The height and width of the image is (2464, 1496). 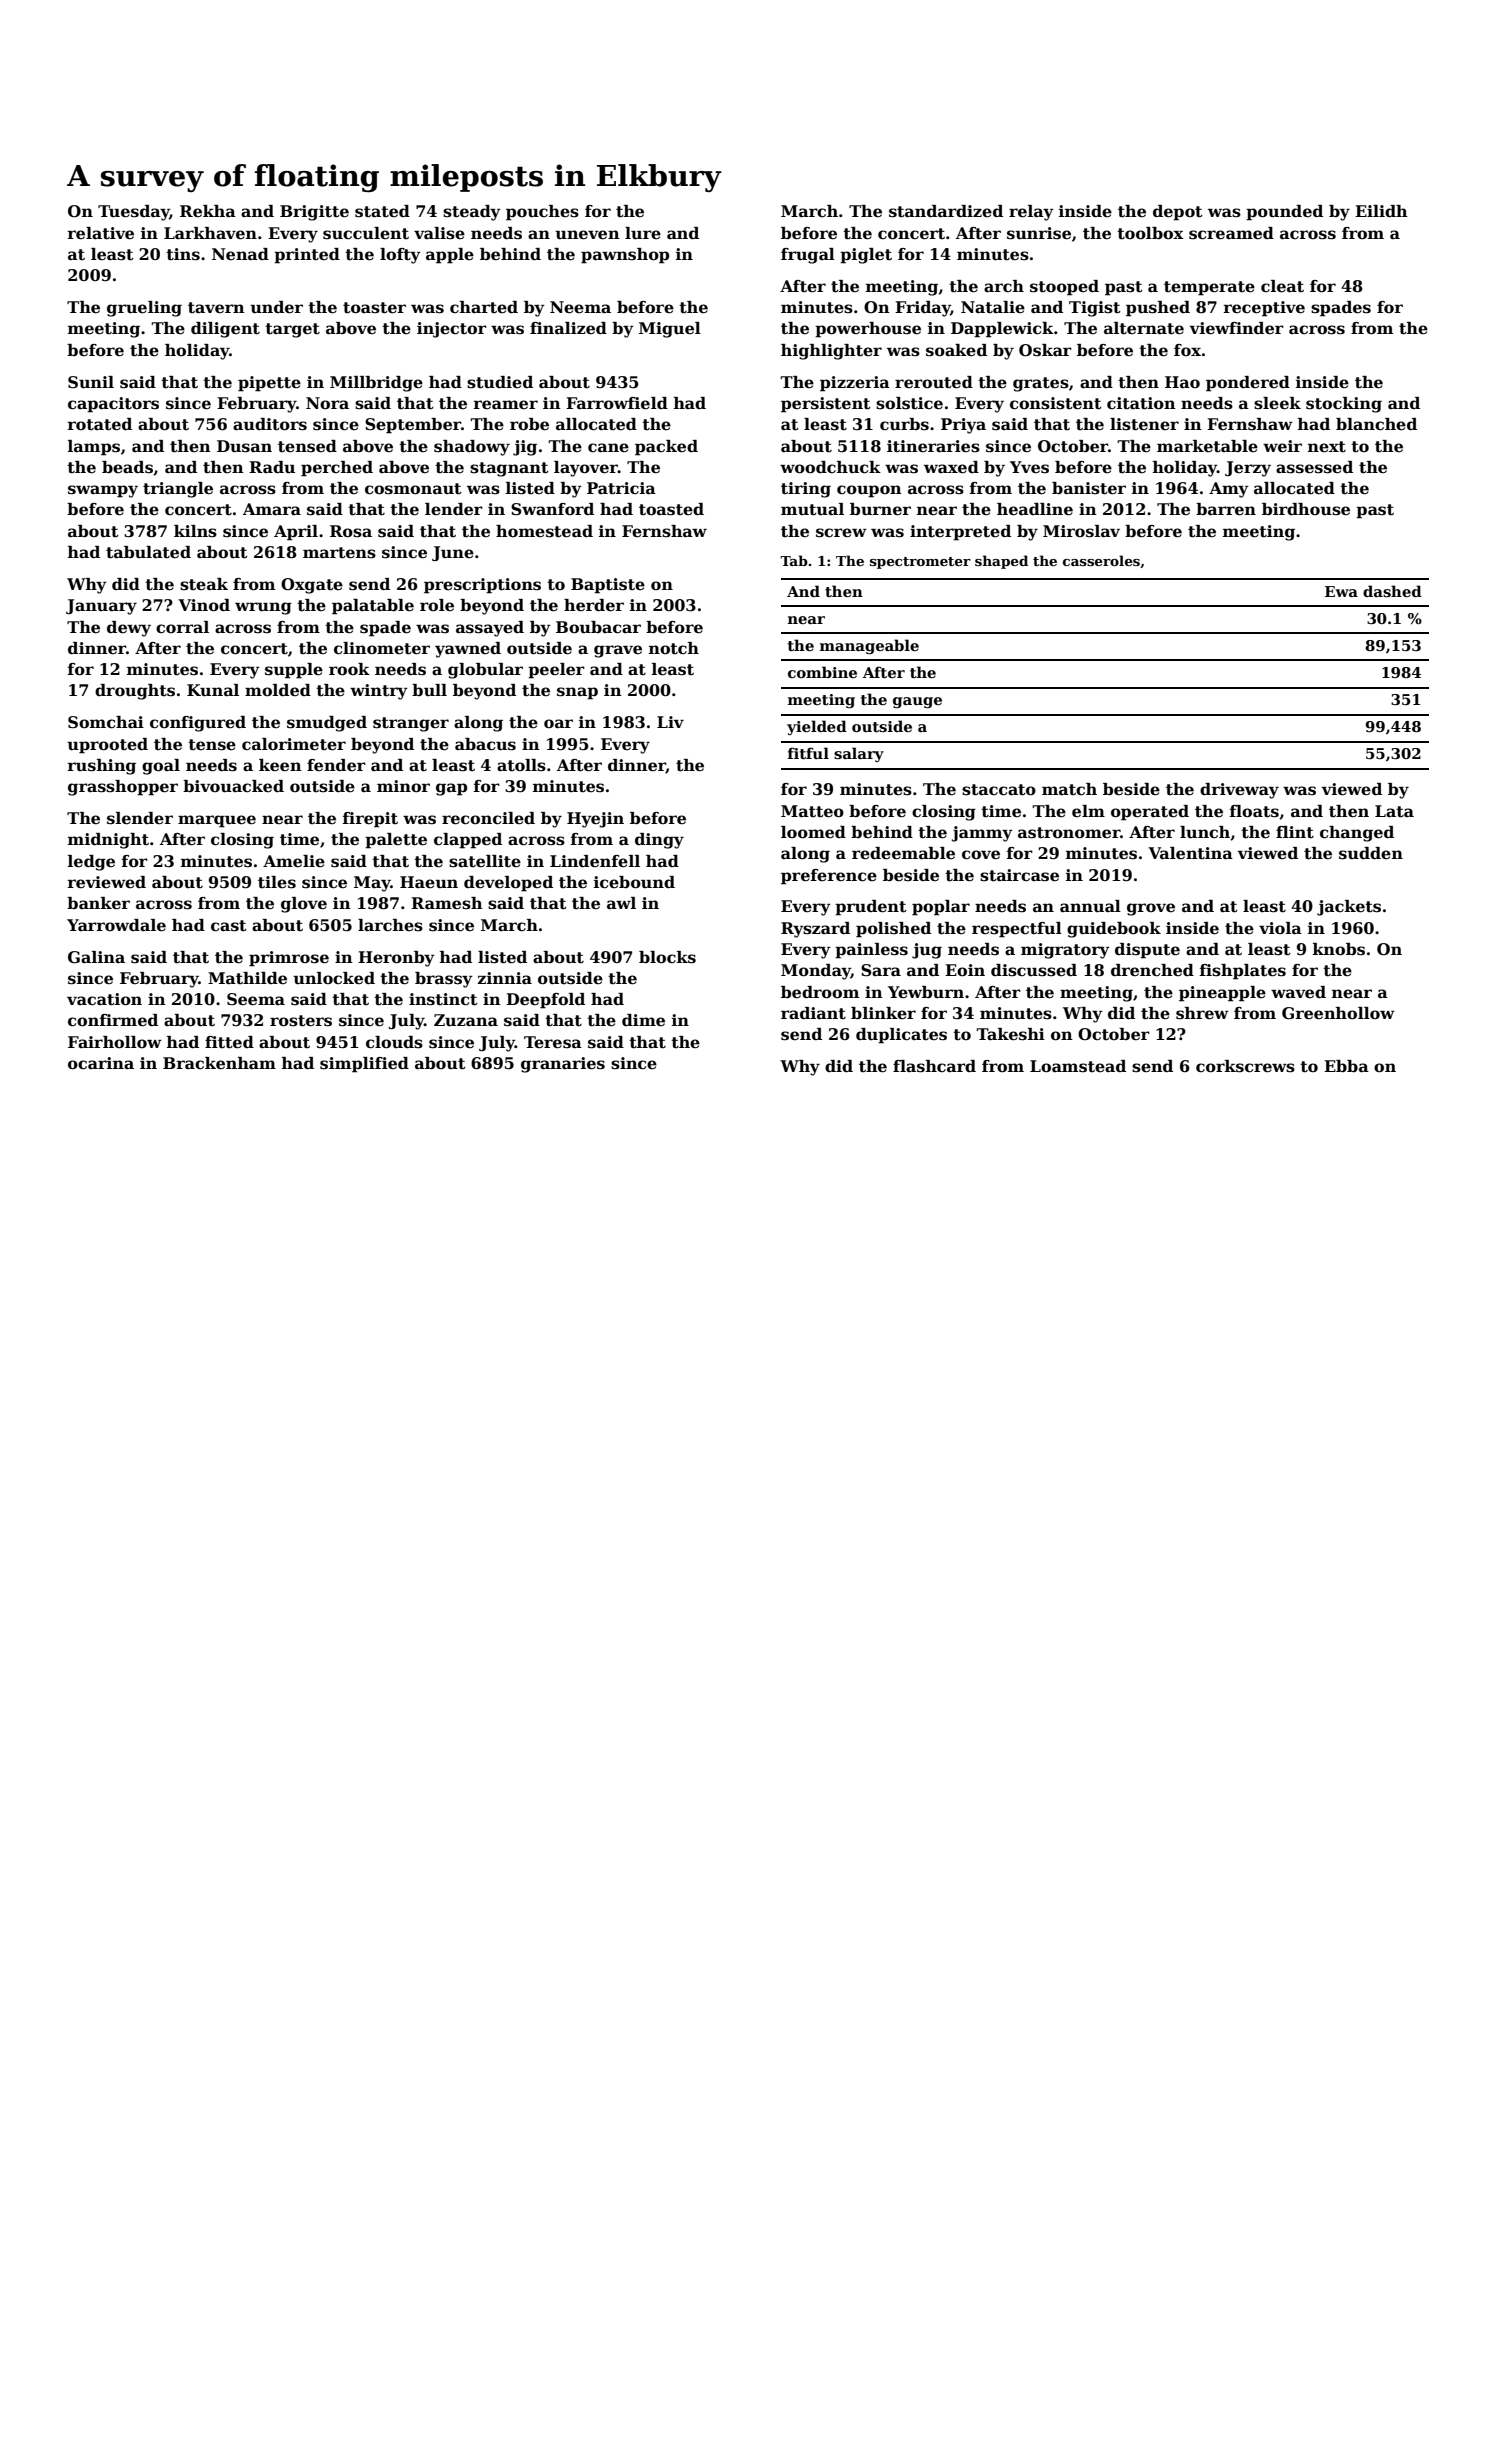 I want to click on January, so click(x=101, y=607).
